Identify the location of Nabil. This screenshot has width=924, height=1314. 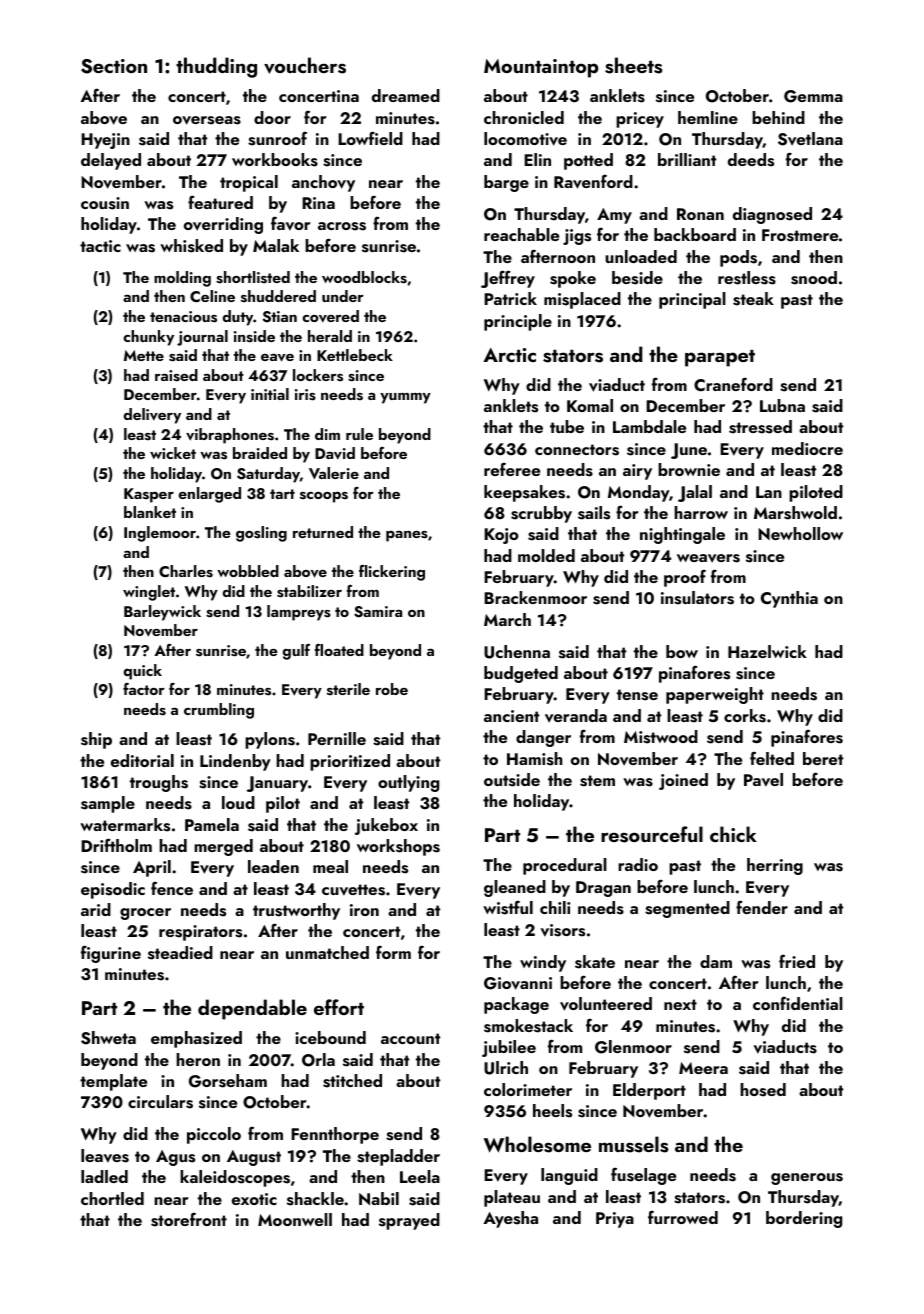
(379, 1198).
